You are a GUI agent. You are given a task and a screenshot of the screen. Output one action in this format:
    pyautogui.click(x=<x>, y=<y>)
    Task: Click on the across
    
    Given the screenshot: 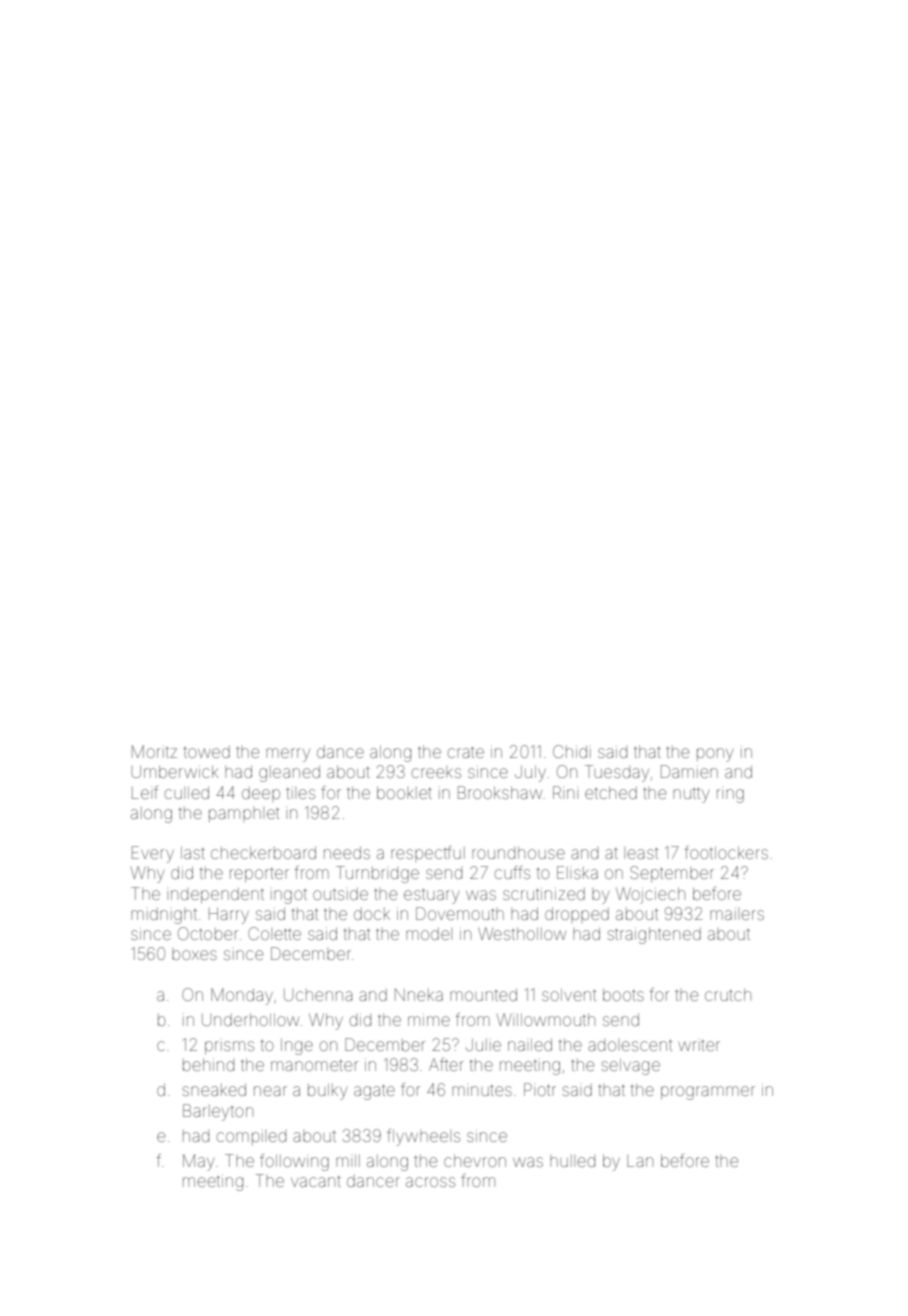 What is the action you would take?
    pyautogui.click(x=430, y=1182)
